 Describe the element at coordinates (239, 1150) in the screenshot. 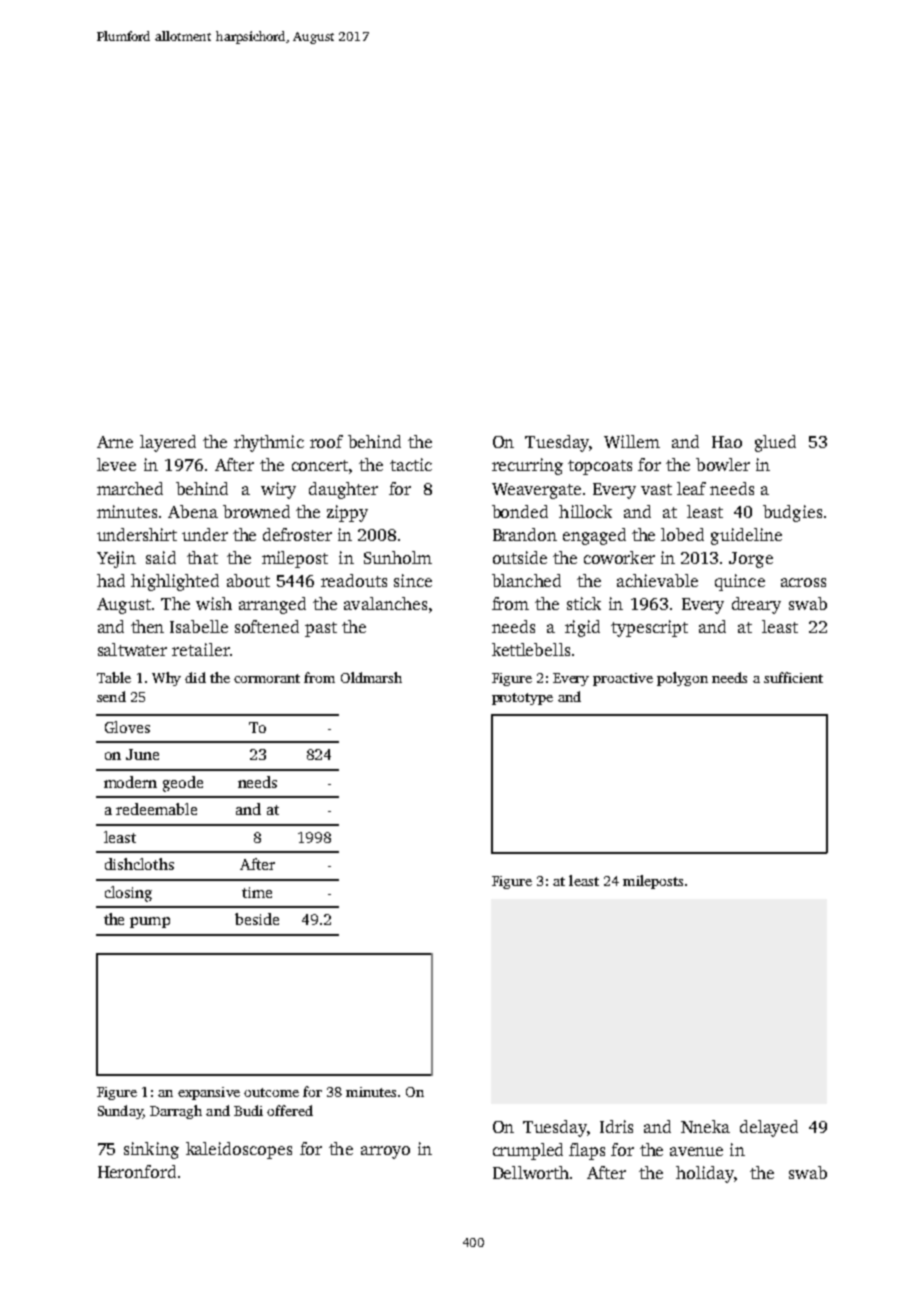

I see `kaleidoscopes` at that location.
